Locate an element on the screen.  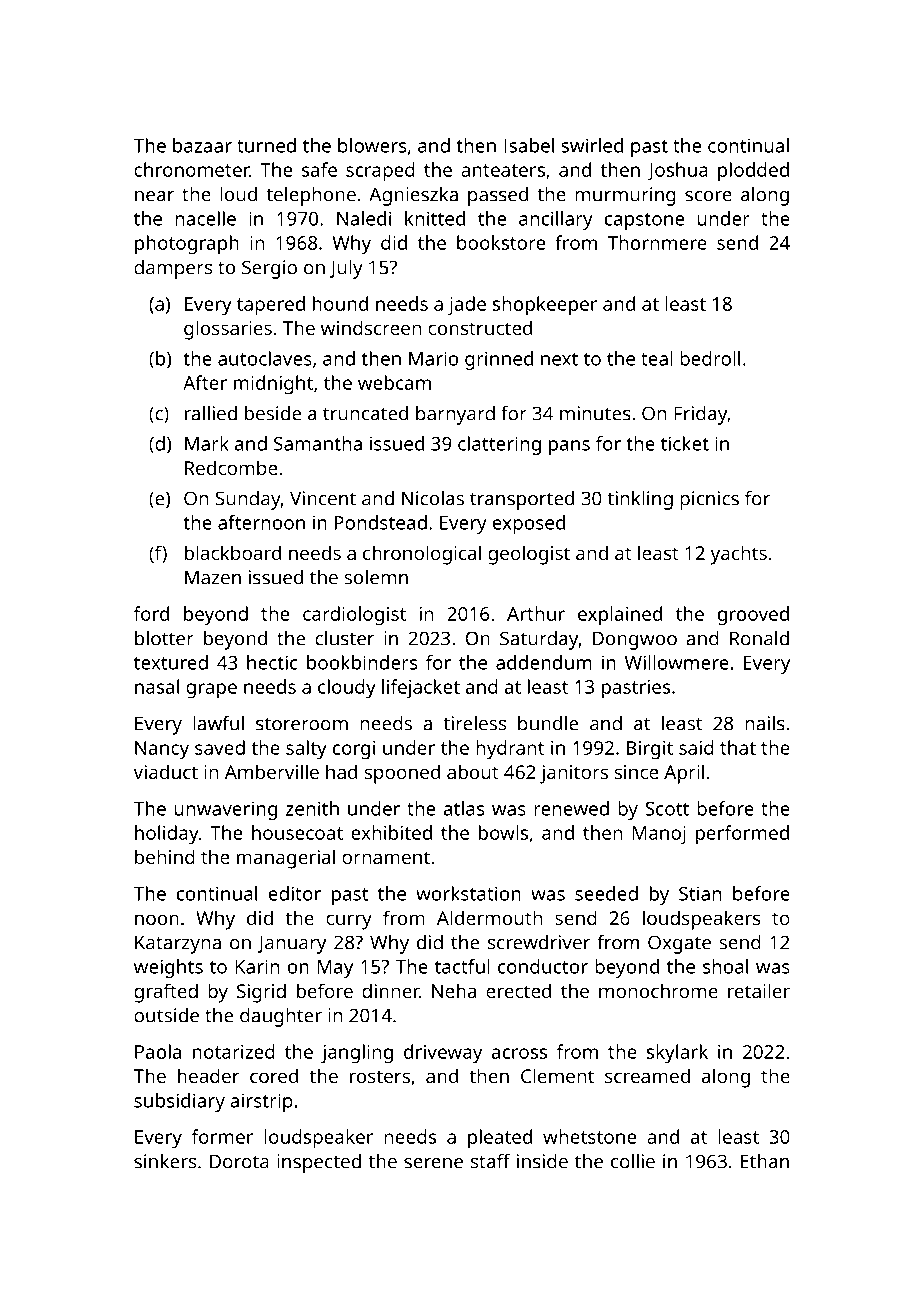
bazaar is located at coordinates (202, 145).
